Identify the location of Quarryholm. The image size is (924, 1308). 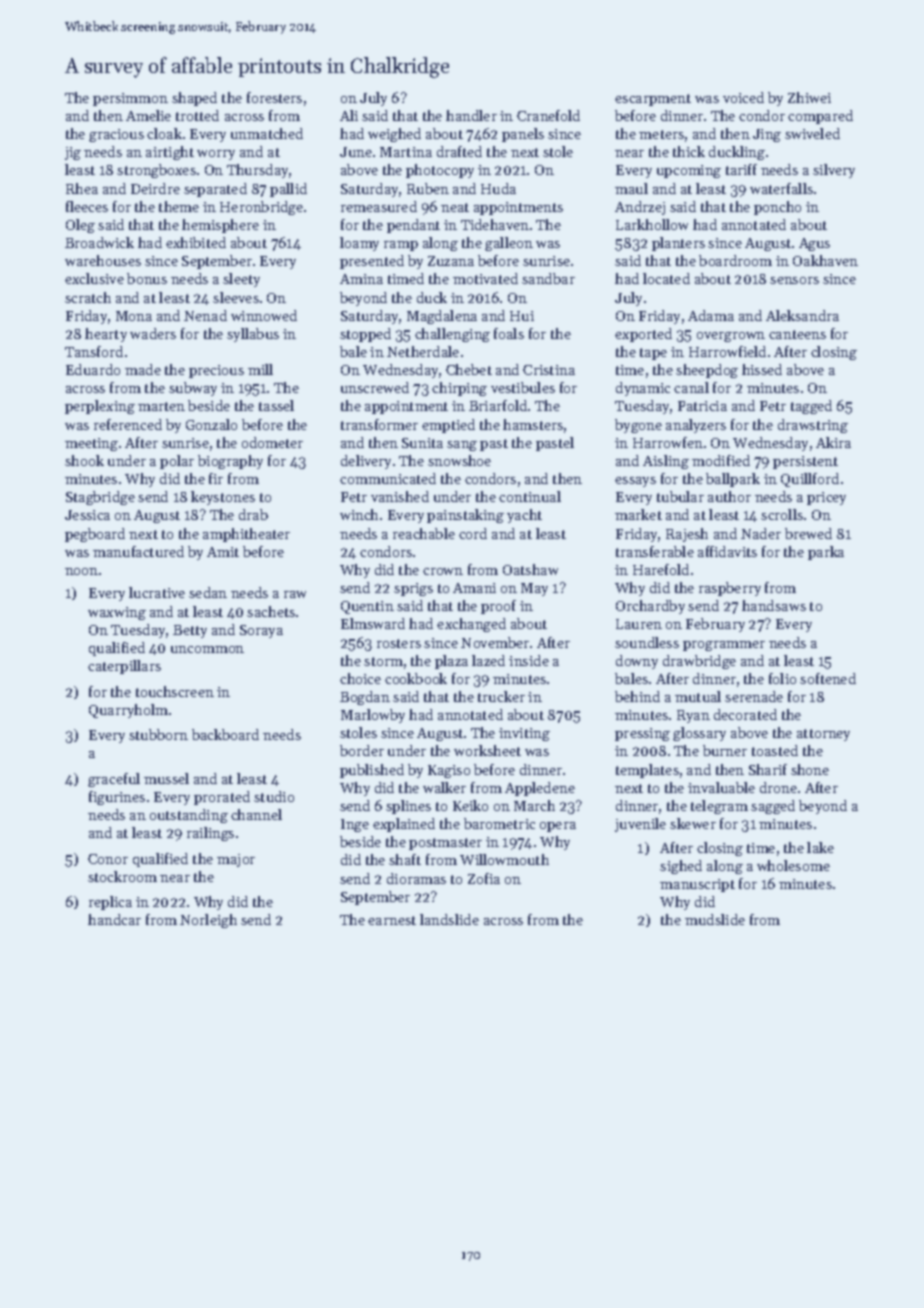
(128, 711).
